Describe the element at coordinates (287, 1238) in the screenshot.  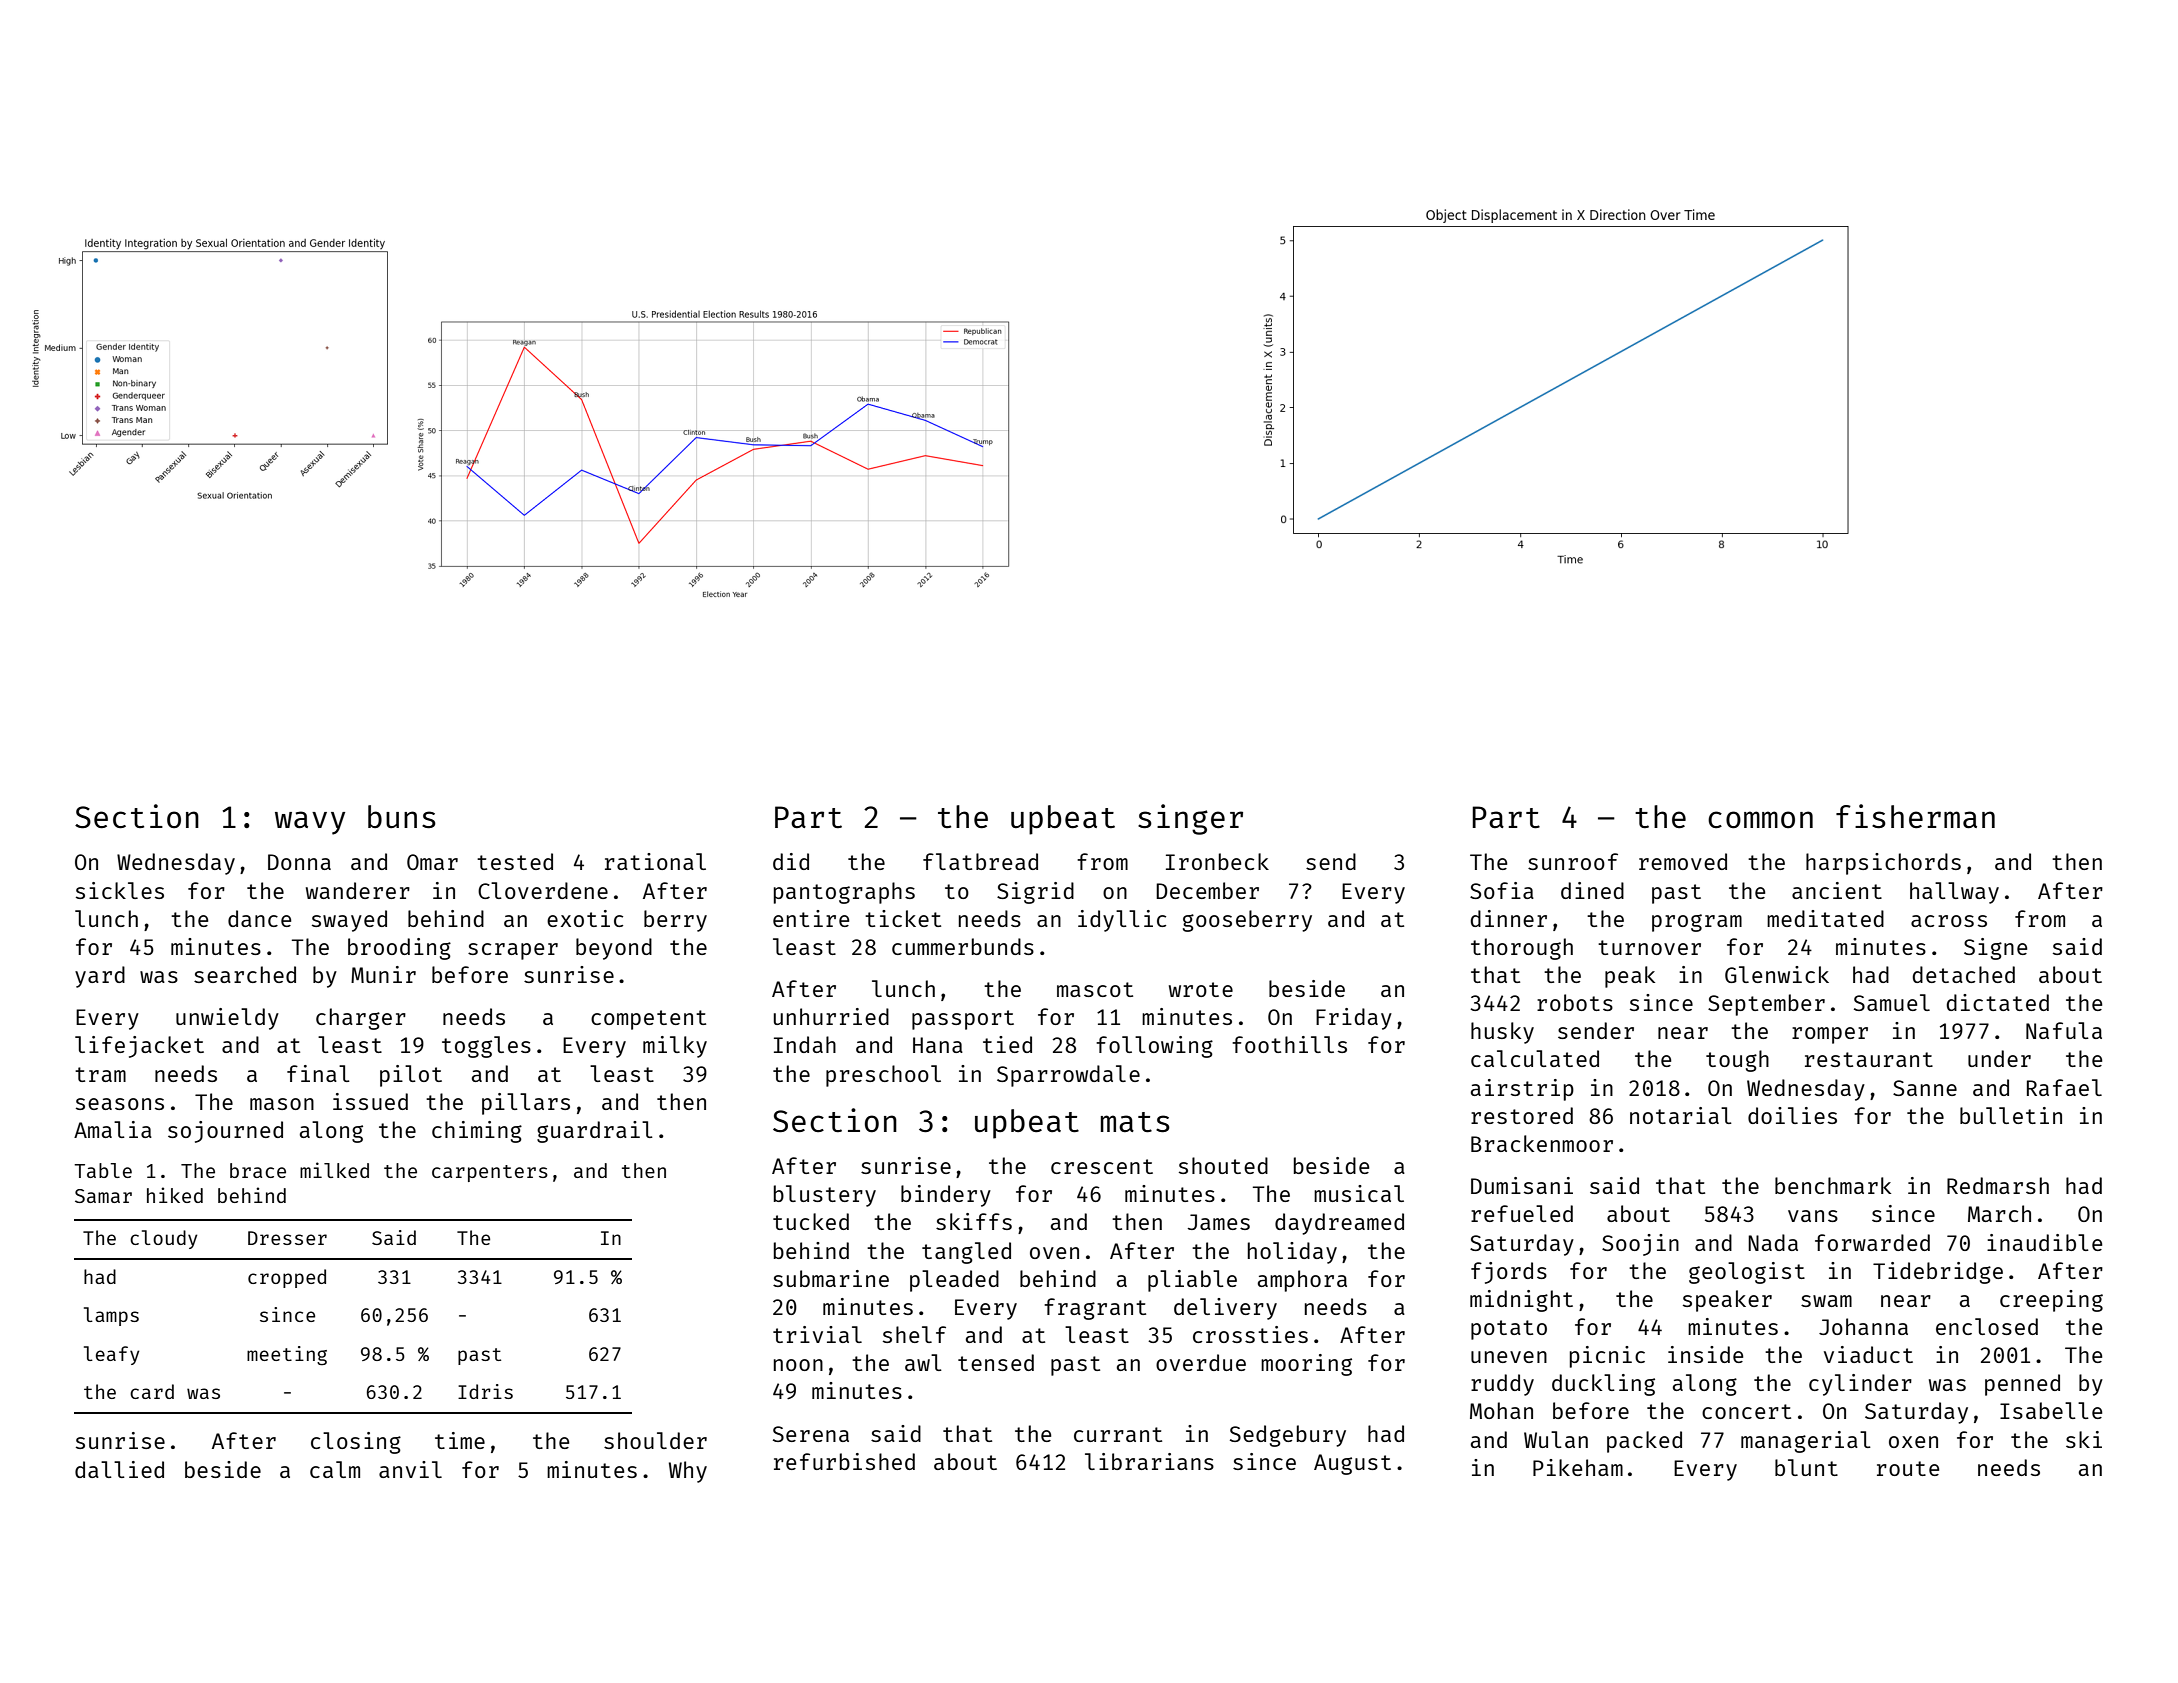
I see `Dresser` at that location.
